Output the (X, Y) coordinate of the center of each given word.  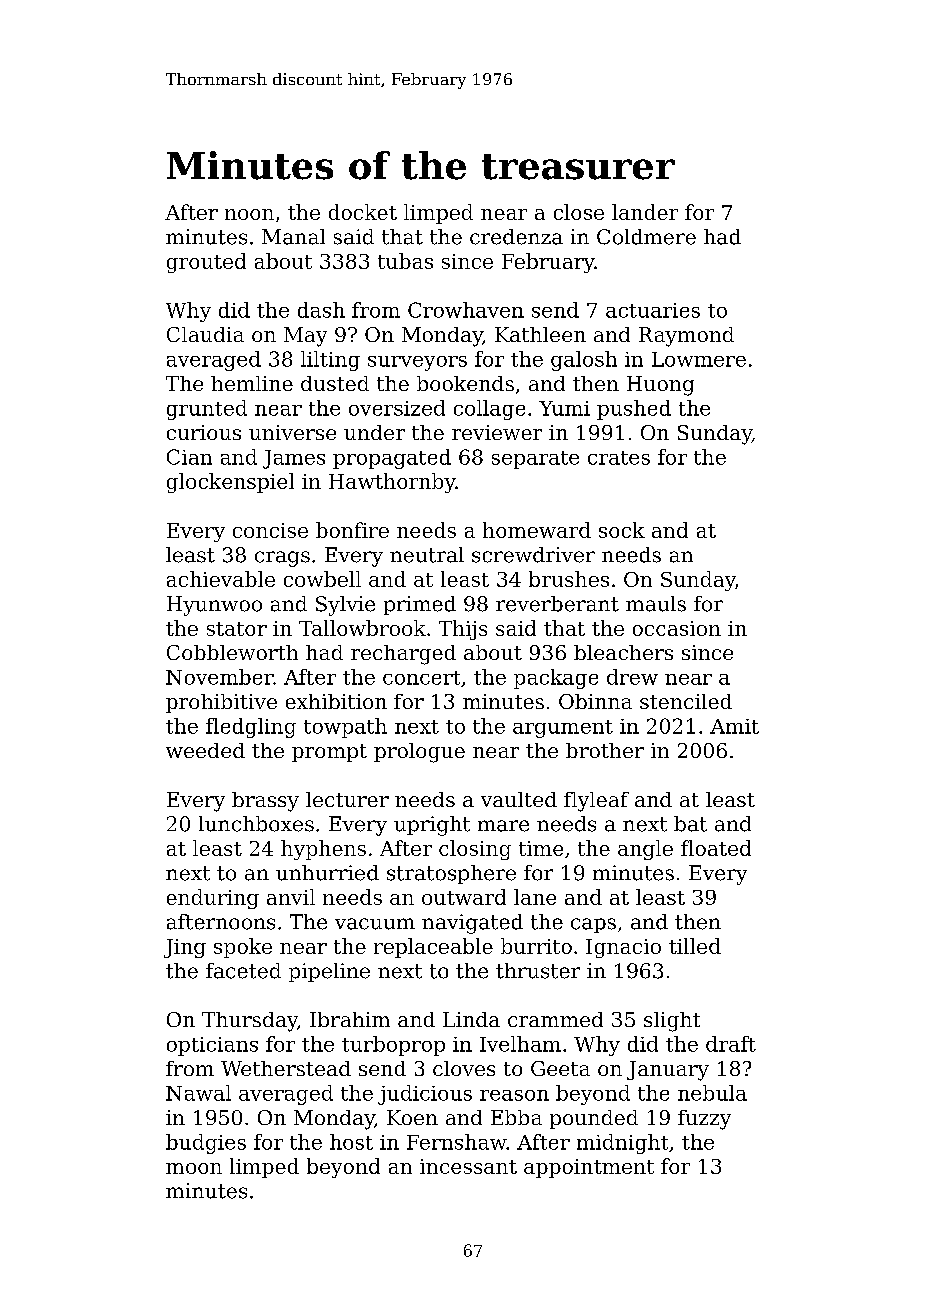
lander (645, 212)
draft (731, 1044)
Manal (293, 237)
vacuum (375, 924)
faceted (243, 971)
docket (363, 212)
